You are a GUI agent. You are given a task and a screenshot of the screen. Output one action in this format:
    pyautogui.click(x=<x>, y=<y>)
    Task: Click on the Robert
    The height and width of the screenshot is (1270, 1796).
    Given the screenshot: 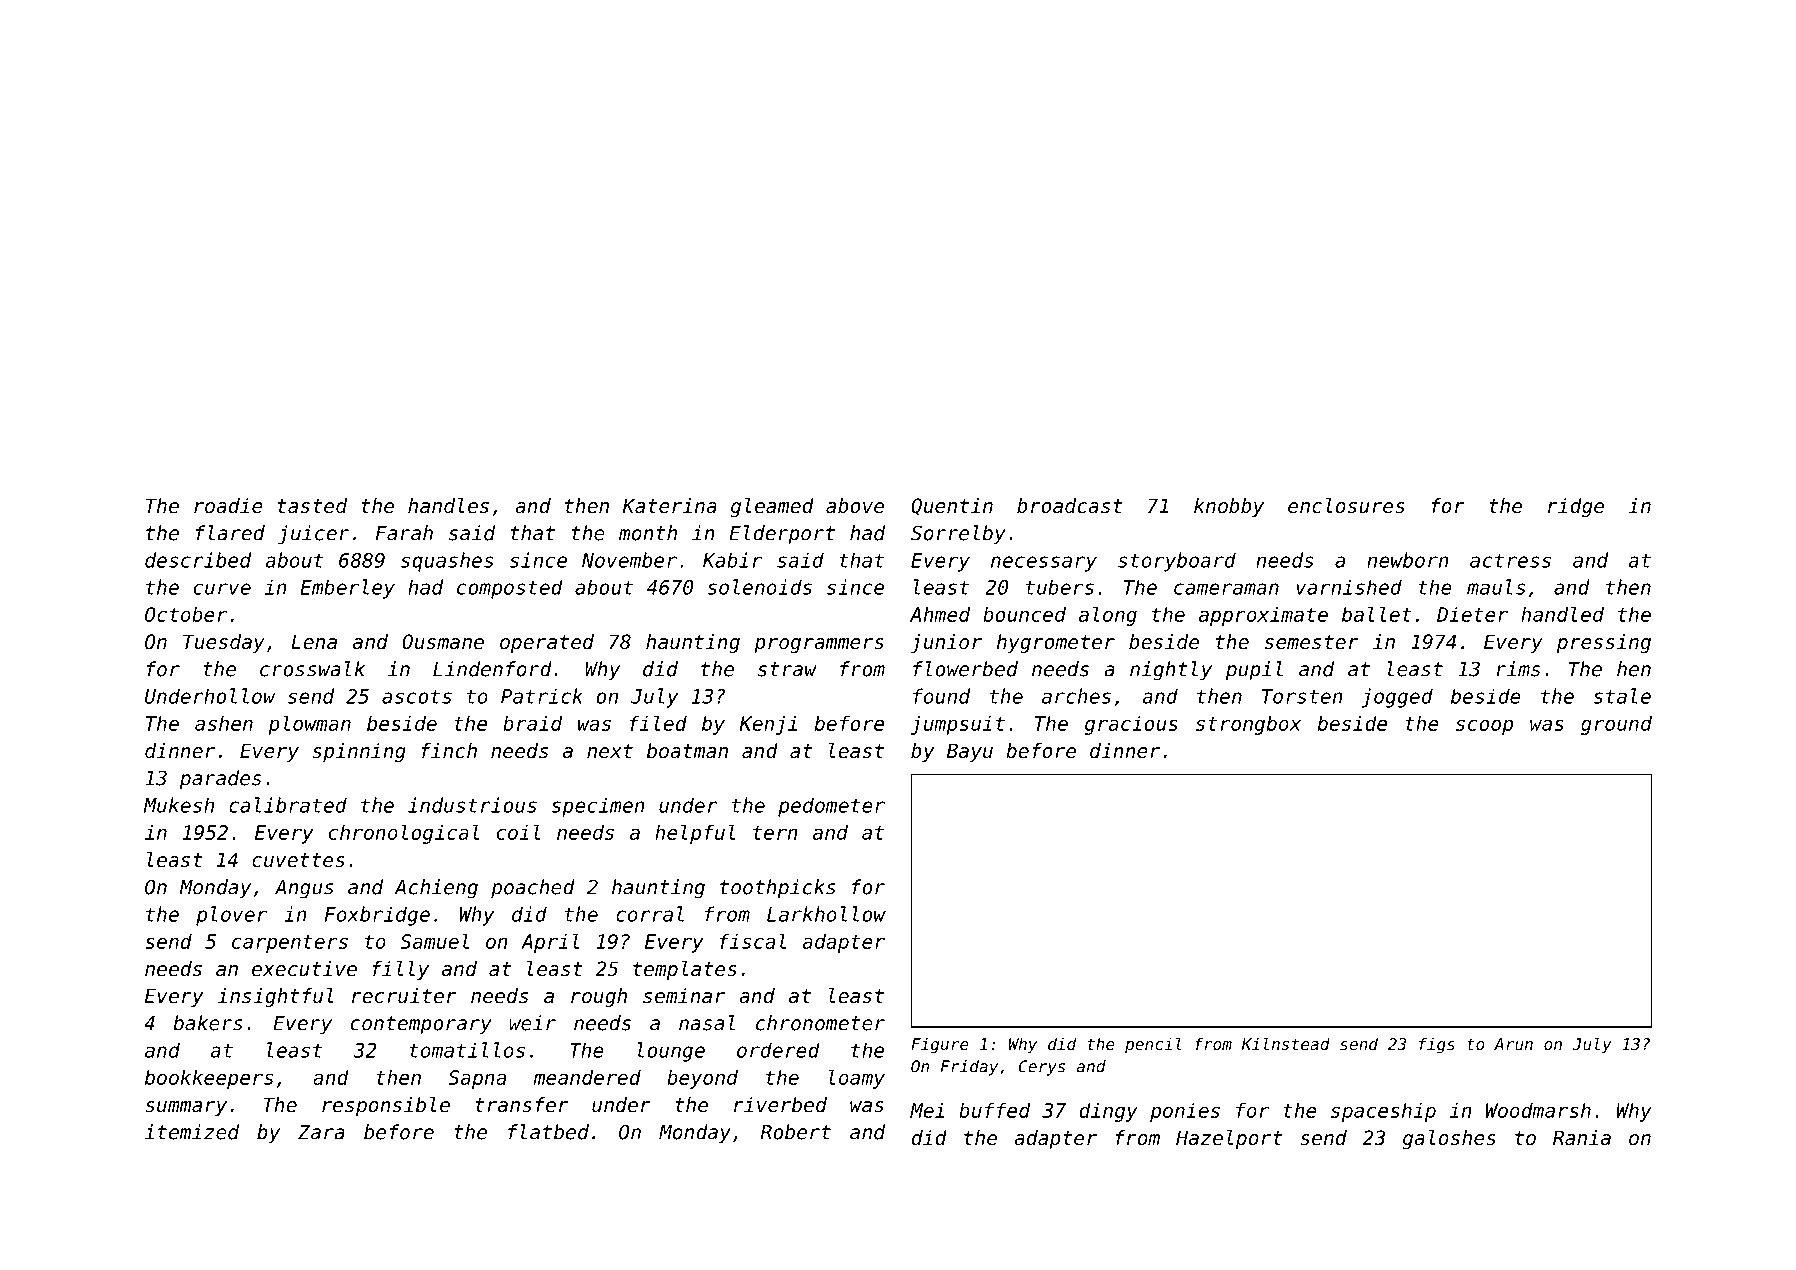 What is the action you would take?
    pyautogui.click(x=796, y=1132)
